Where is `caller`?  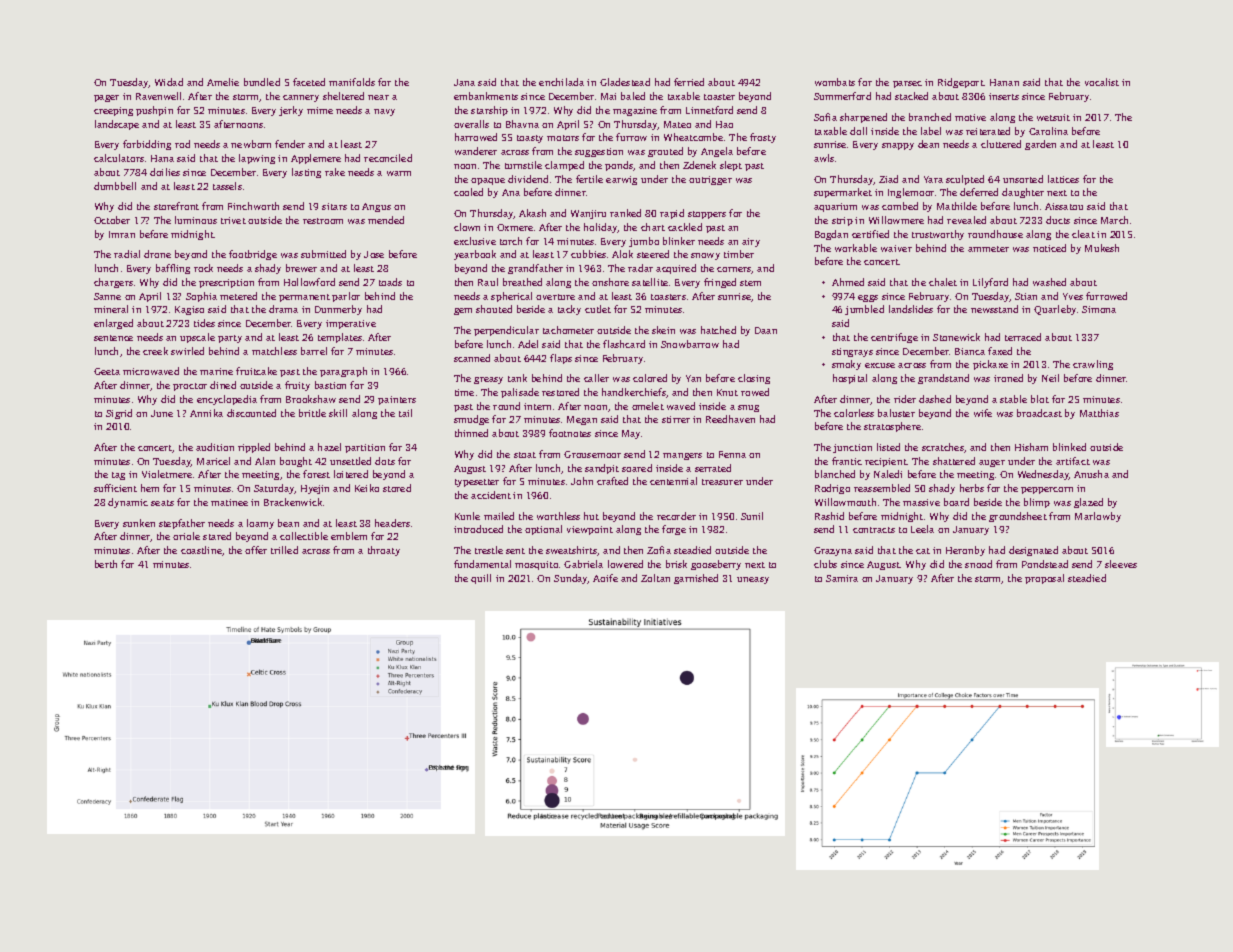
caller is located at coordinates (596, 378).
